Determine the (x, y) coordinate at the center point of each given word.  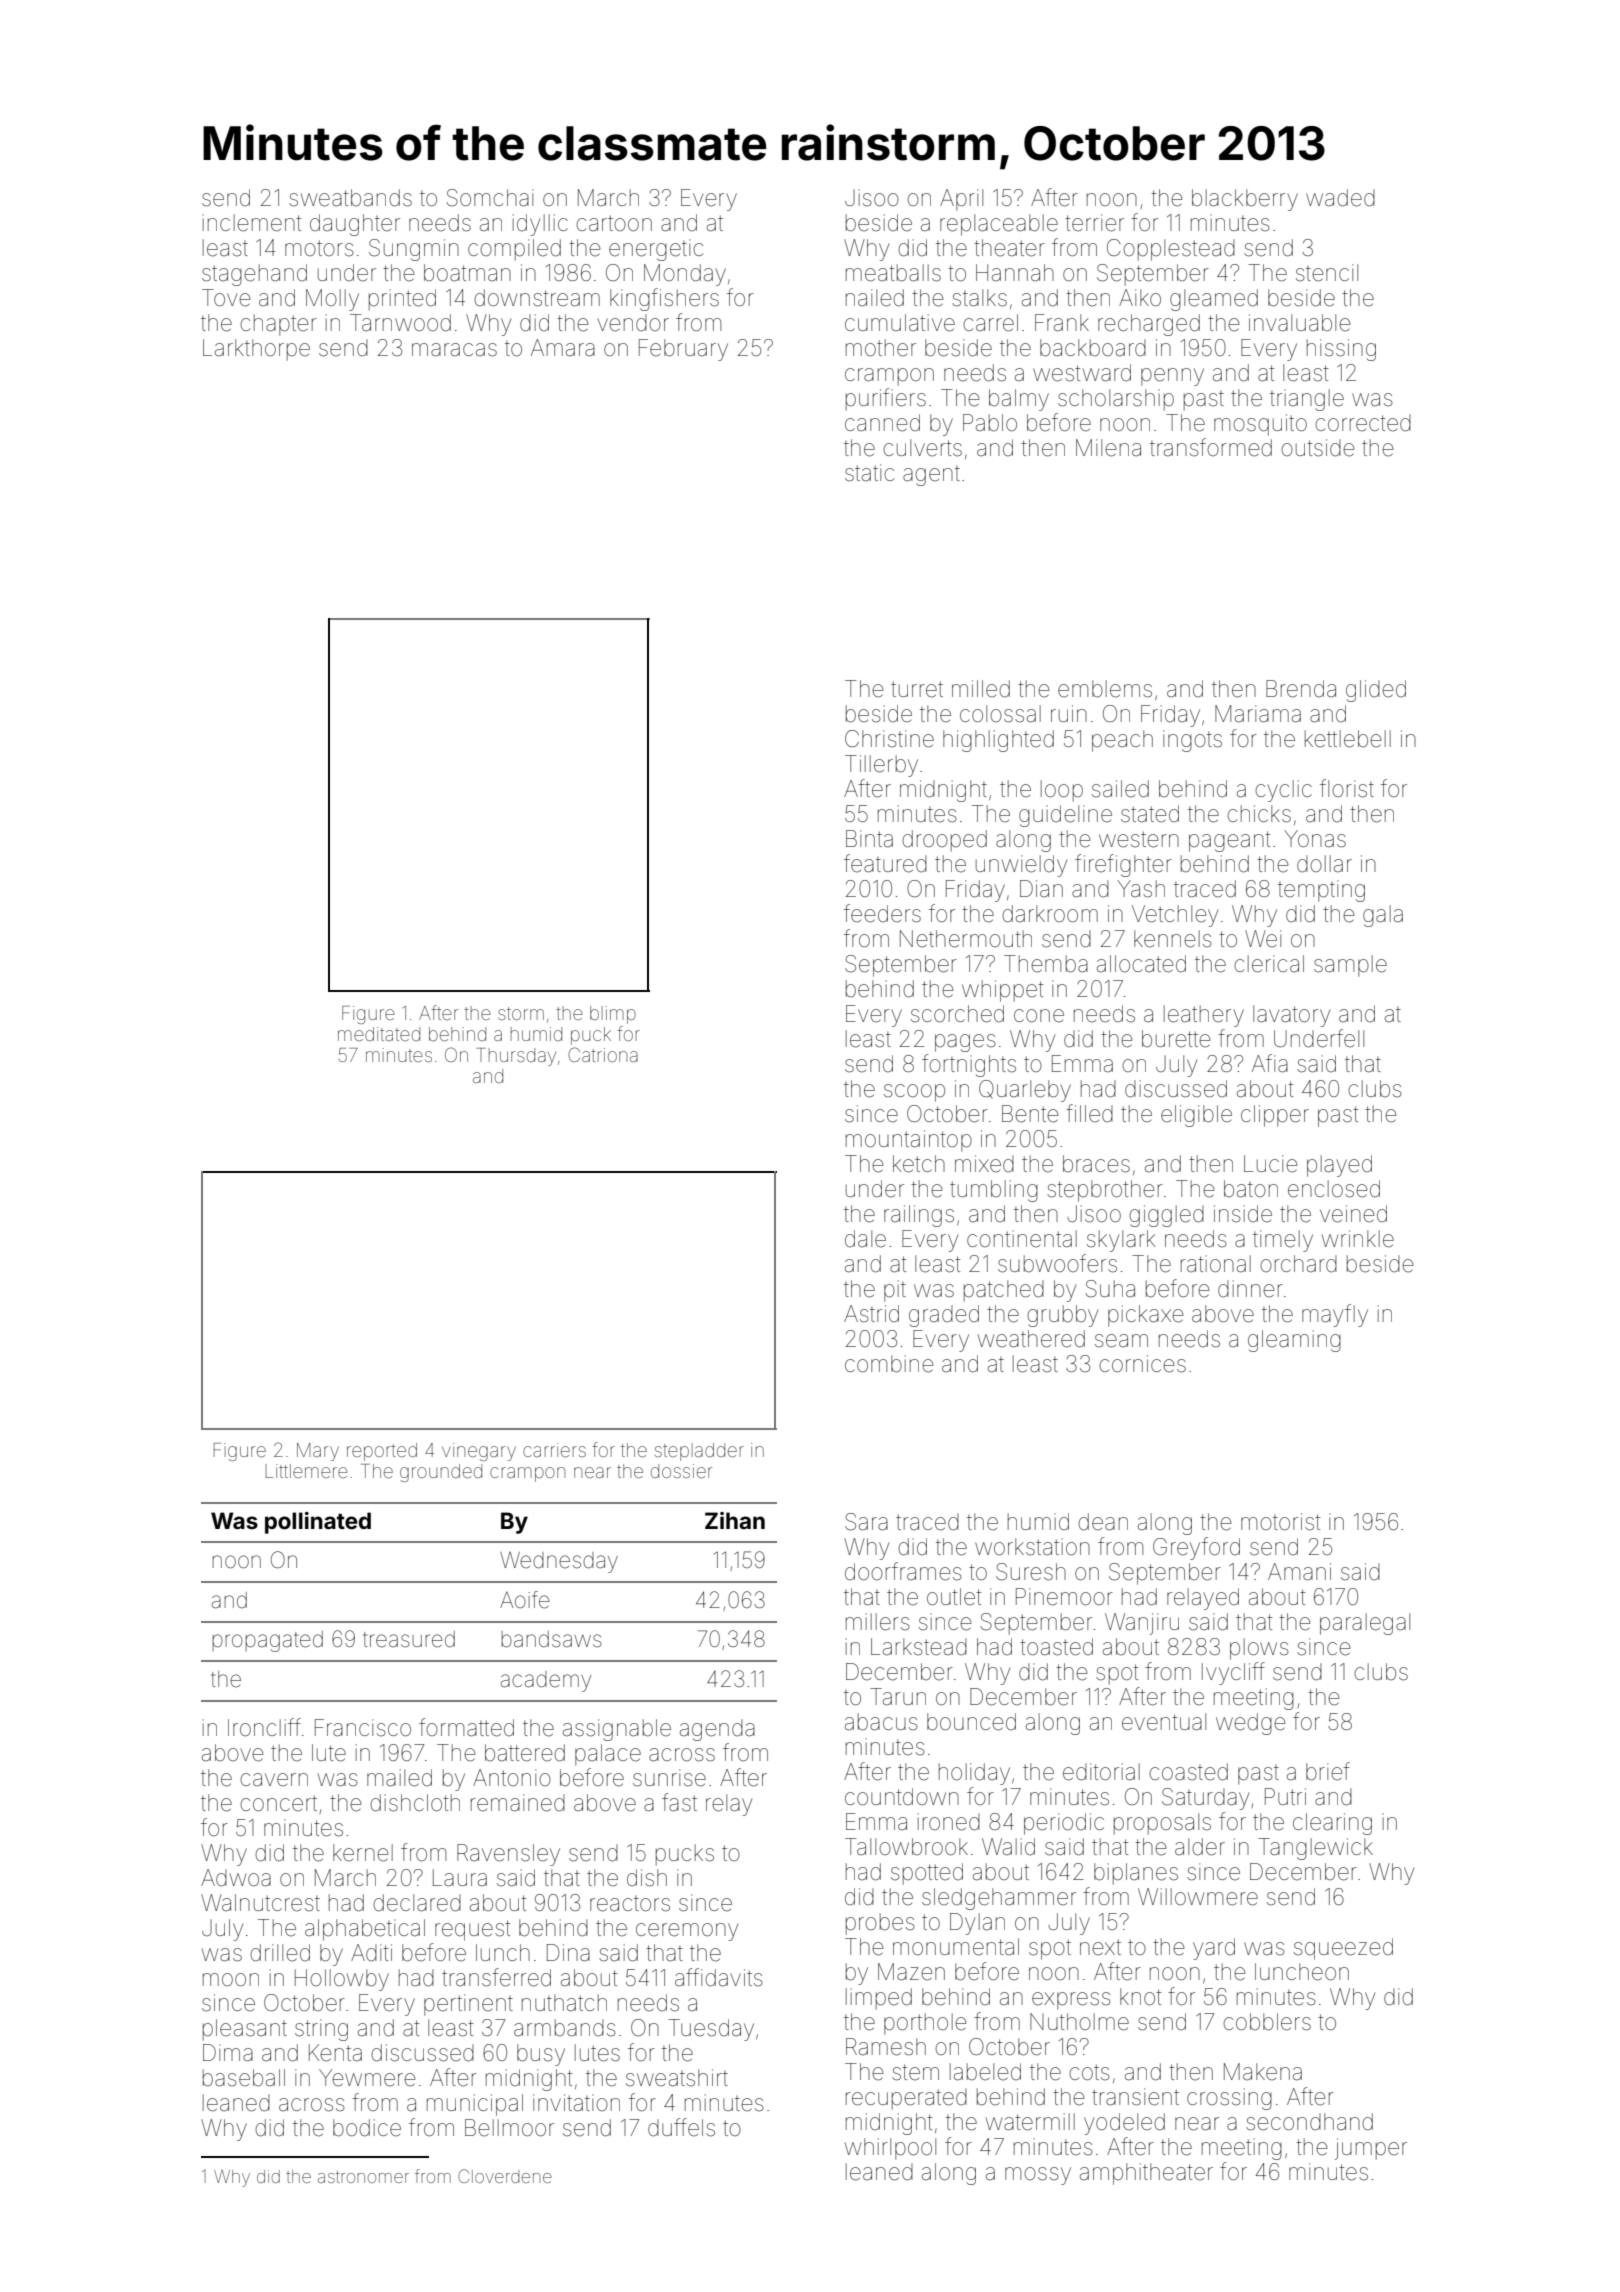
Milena (1108, 448)
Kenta (335, 2053)
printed (402, 300)
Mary (318, 1452)
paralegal (1365, 1624)
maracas (454, 350)
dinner (1250, 1289)
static (869, 473)
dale (865, 1239)
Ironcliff (264, 1727)
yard (1214, 1949)
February (683, 350)
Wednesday (559, 1562)
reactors (630, 1904)
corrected (1363, 423)
